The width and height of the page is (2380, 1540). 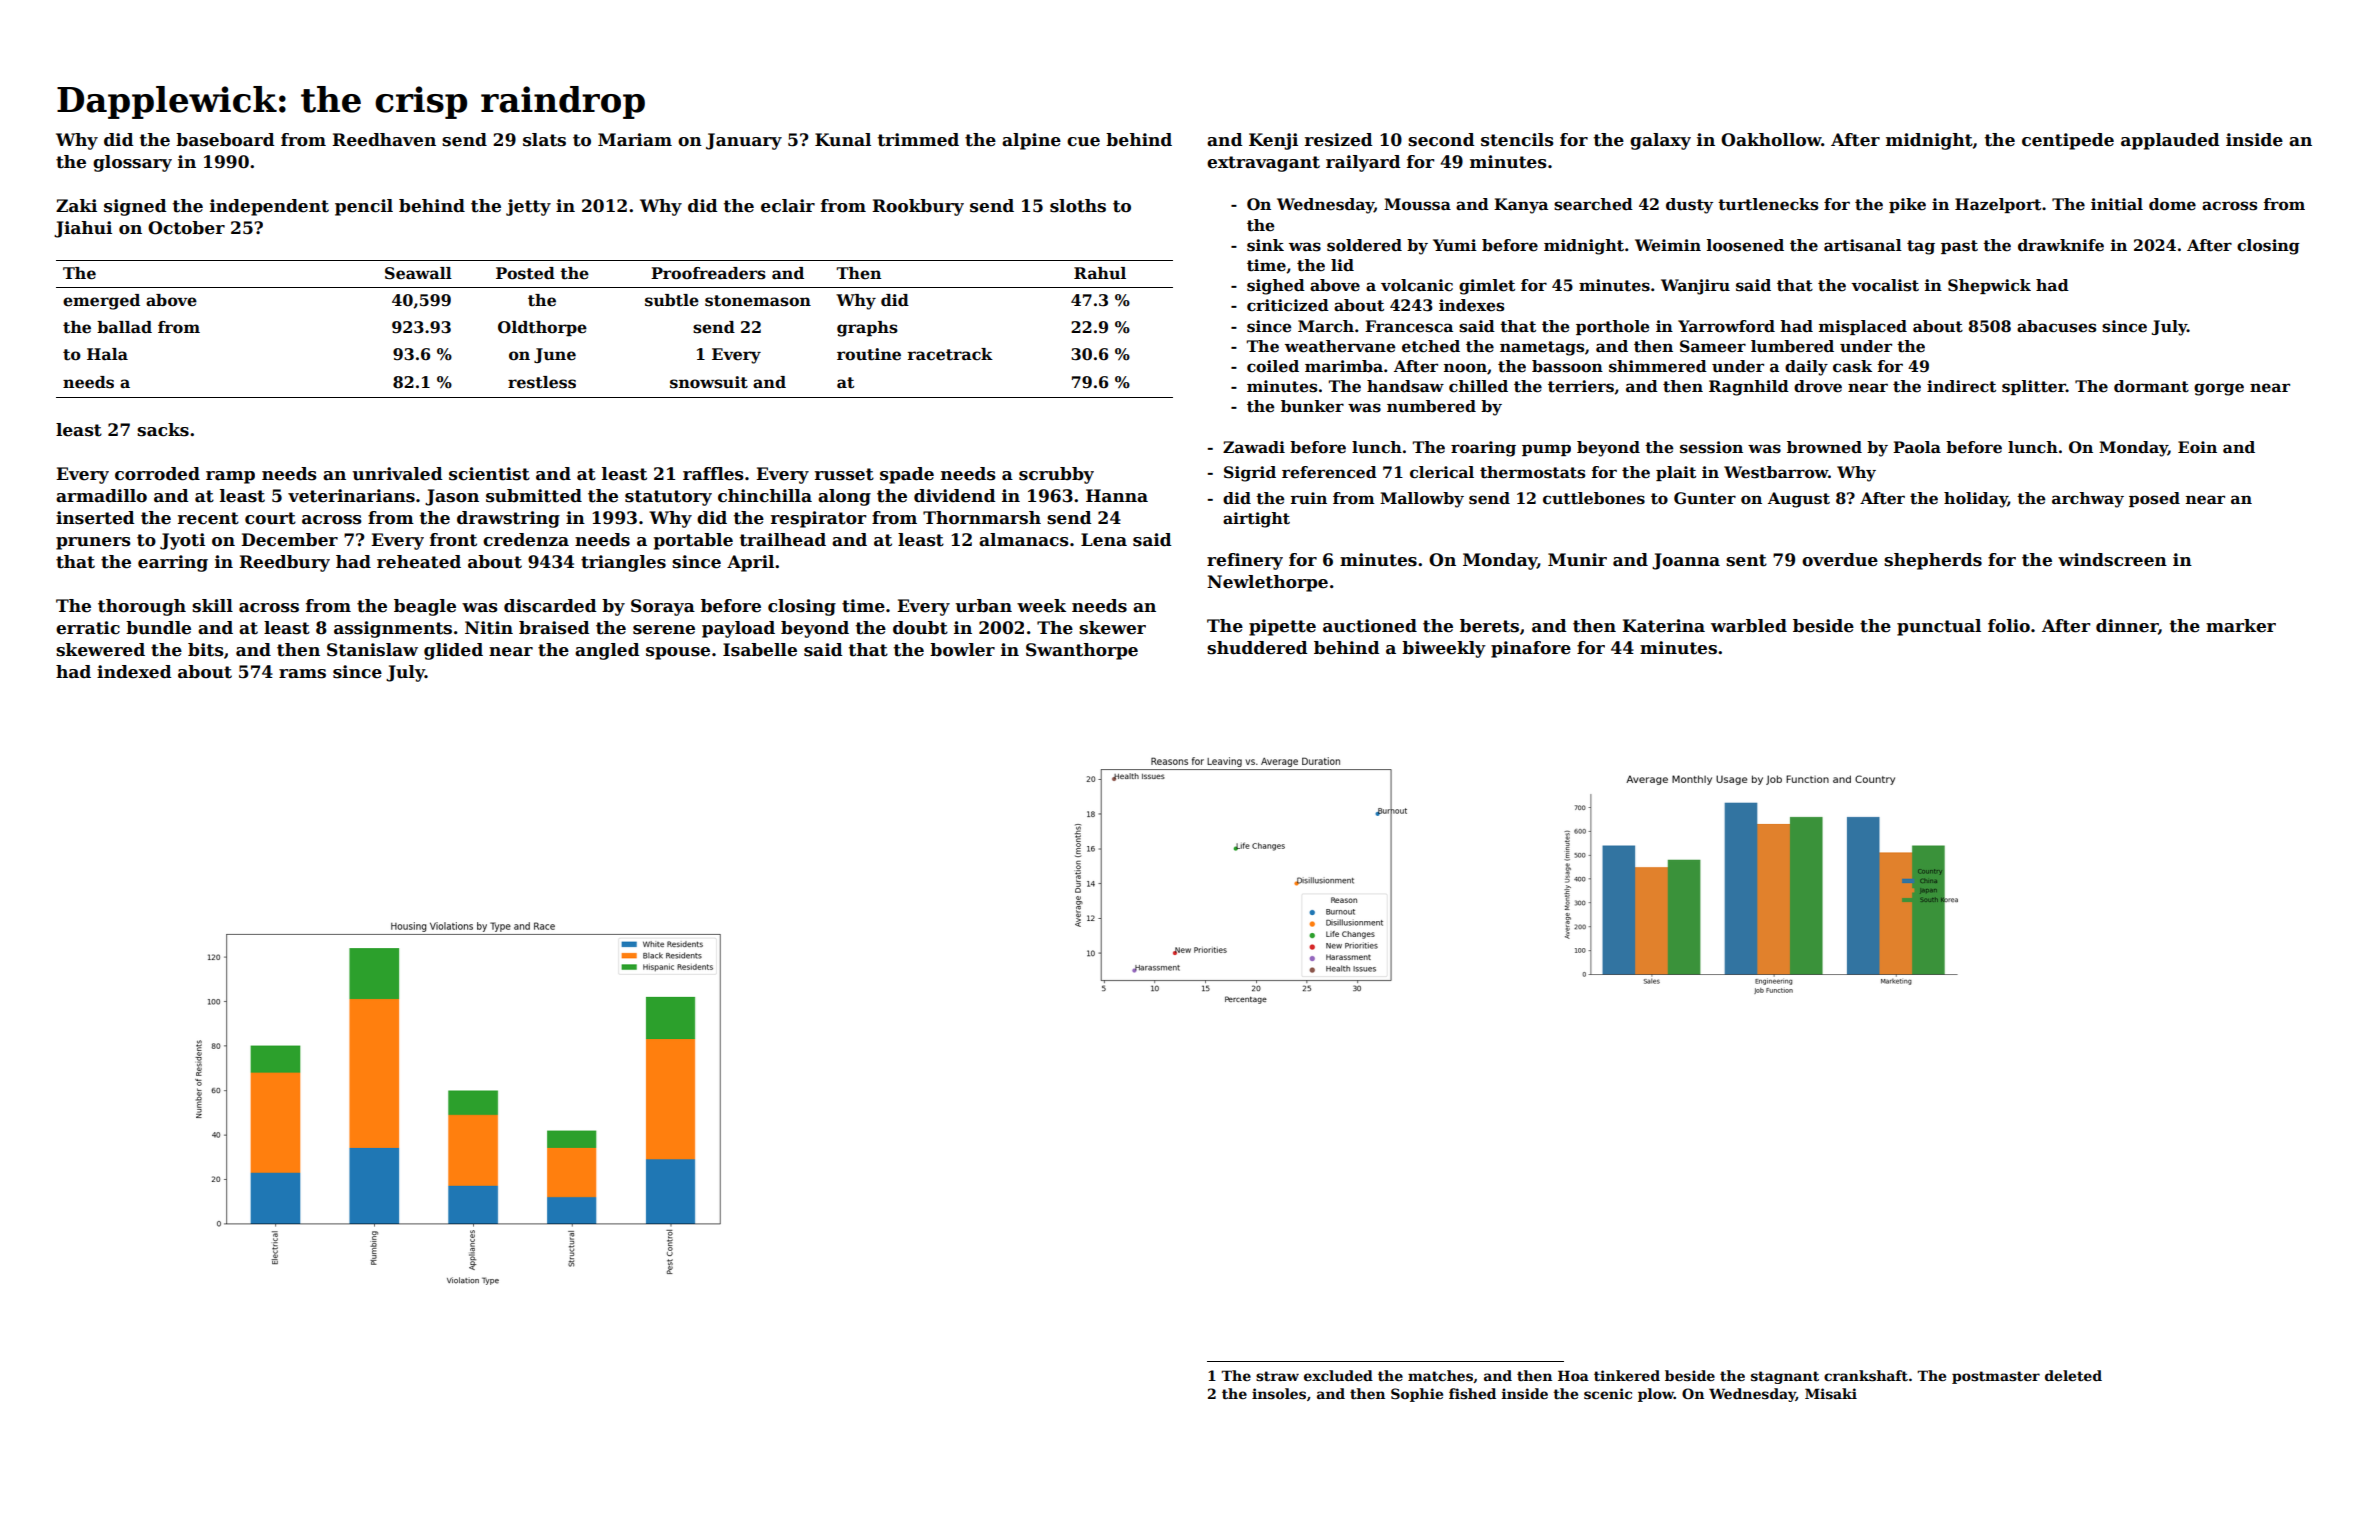 I want to click on crankshaft, so click(x=1866, y=1375).
